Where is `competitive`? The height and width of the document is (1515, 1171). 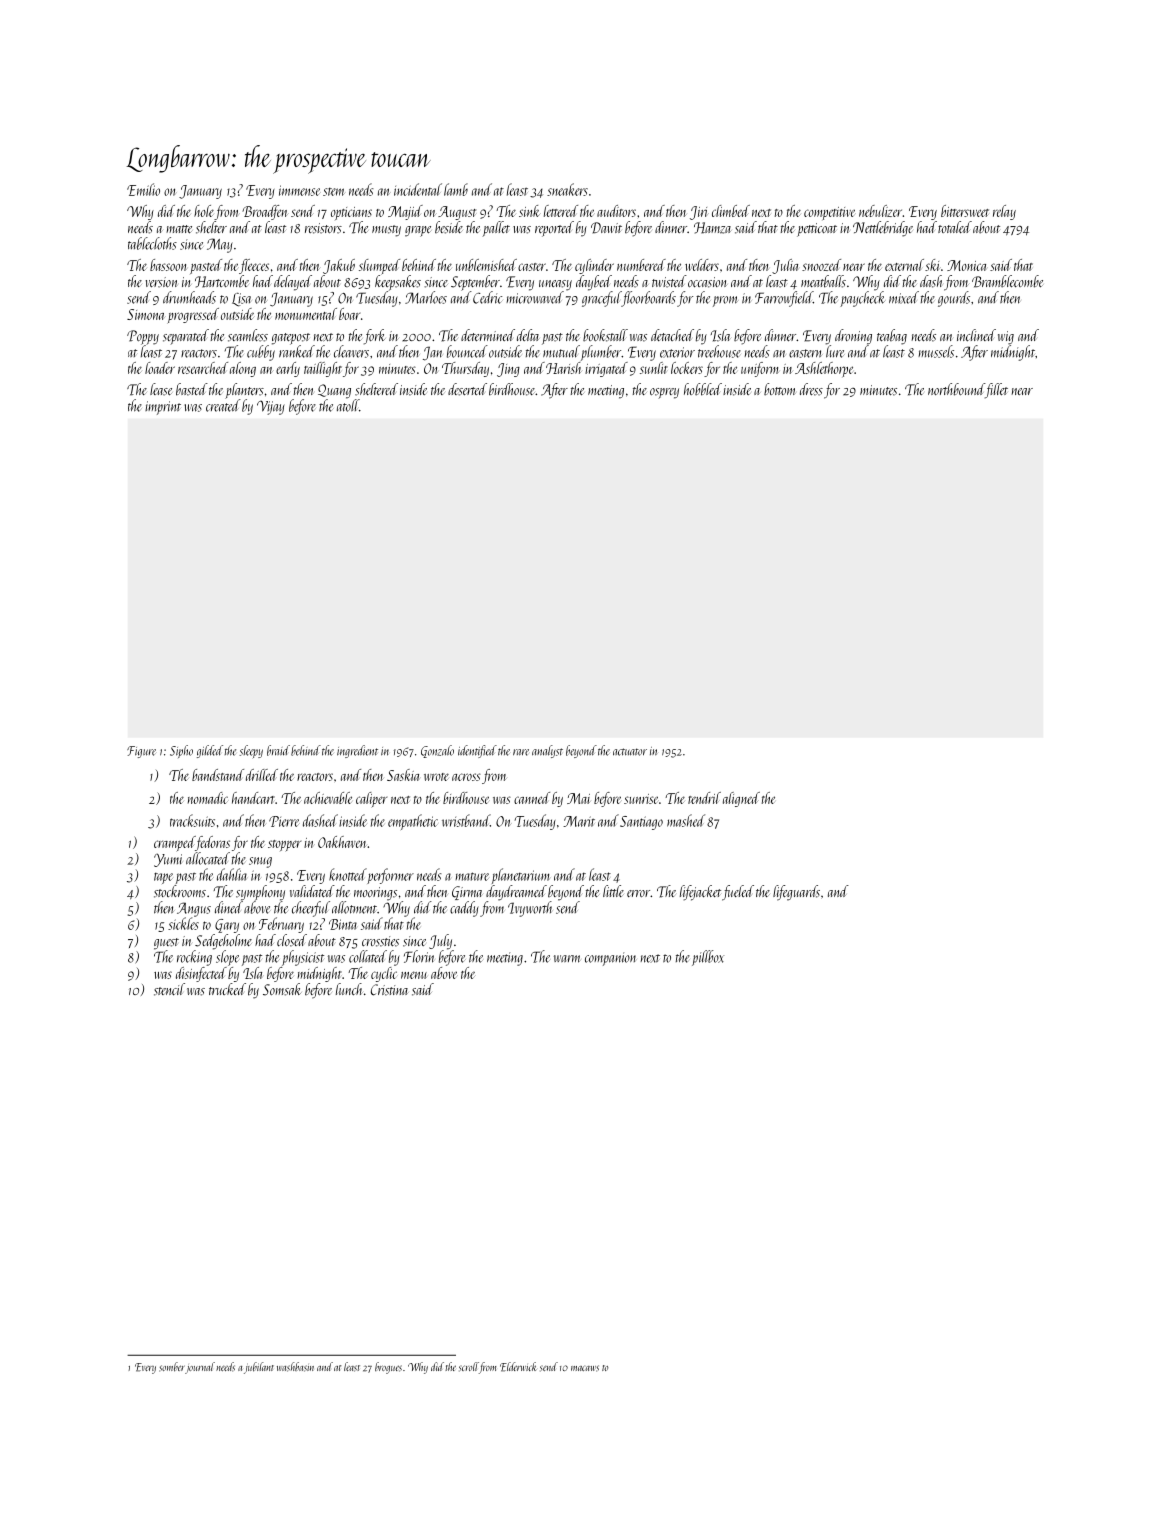 competitive is located at coordinates (829, 213).
